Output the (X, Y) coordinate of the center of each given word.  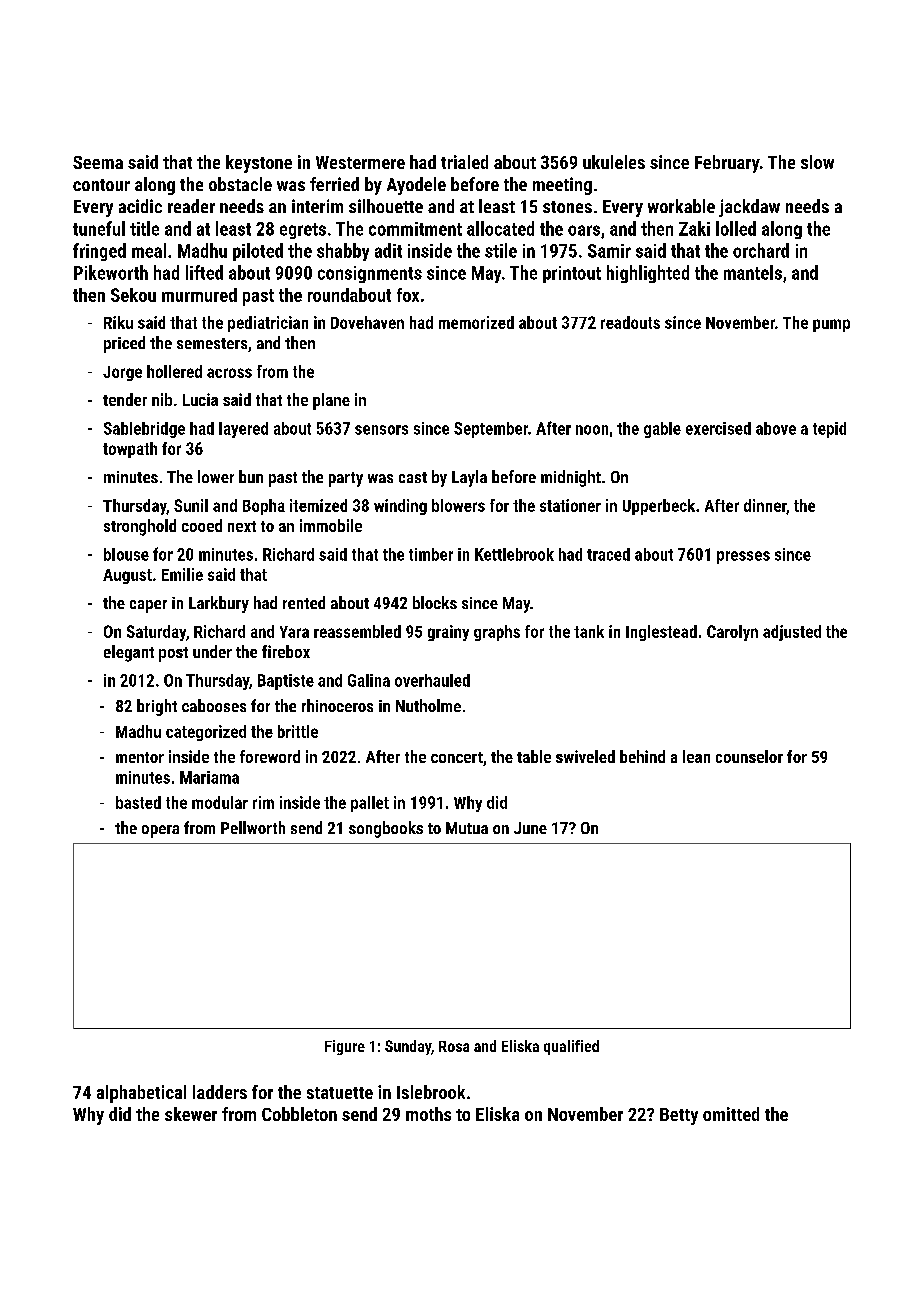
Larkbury (219, 604)
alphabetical (141, 1094)
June (530, 828)
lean (696, 756)
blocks (435, 602)
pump (831, 325)
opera (160, 831)
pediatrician (268, 324)
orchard (761, 250)
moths (428, 1114)
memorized (476, 322)
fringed (99, 252)
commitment (415, 229)
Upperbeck (659, 507)
